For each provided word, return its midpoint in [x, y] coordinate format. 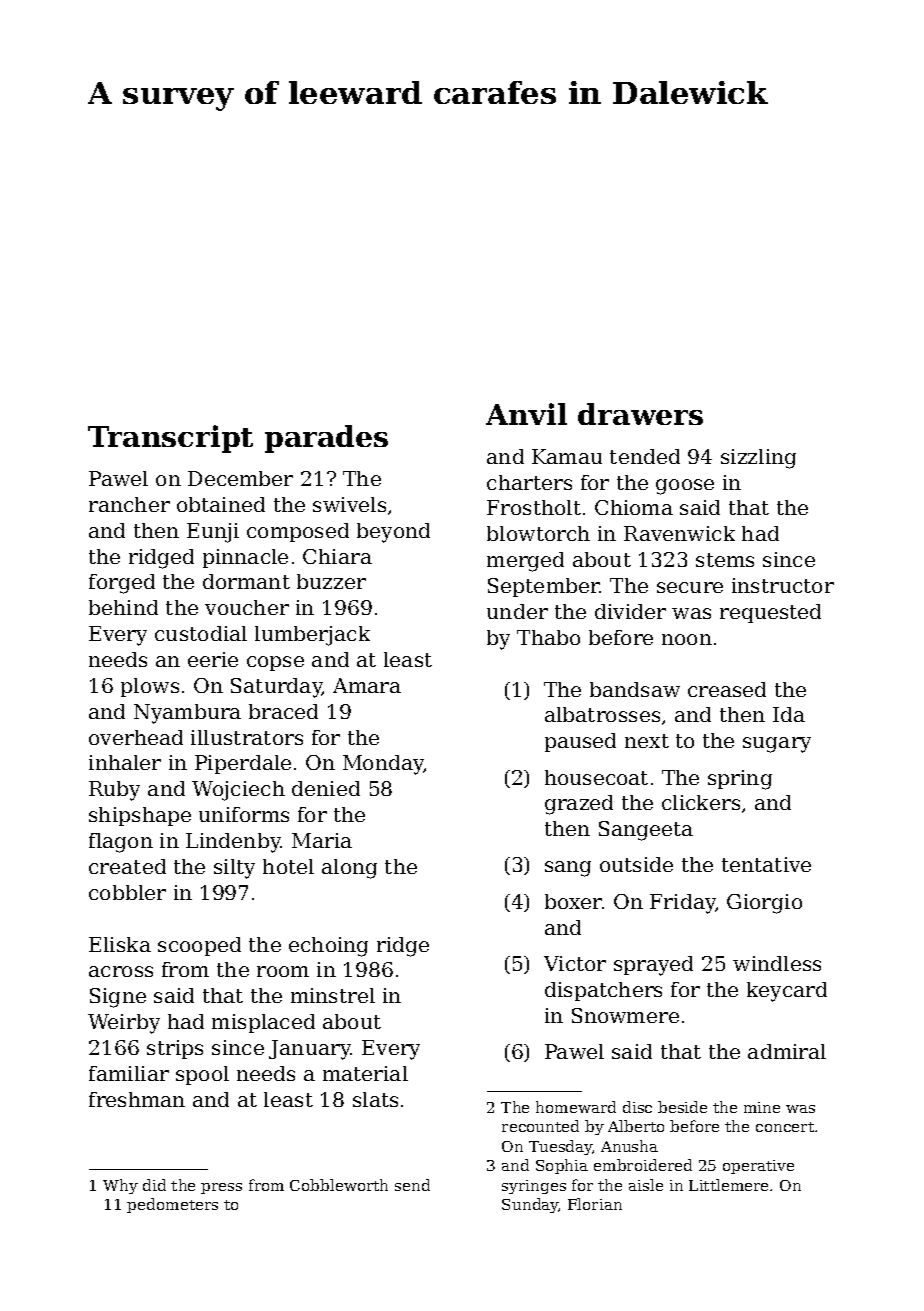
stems [725, 560]
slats [375, 1099]
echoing [328, 947]
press [221, 1188]
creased [727, 689]
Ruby [114, 791]
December [240, 478]
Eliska [120, 944]
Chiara [337, 556]
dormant [246, 581]
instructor [783, 585]
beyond [393, 533]
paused [580, 742]
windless [777, 963]
